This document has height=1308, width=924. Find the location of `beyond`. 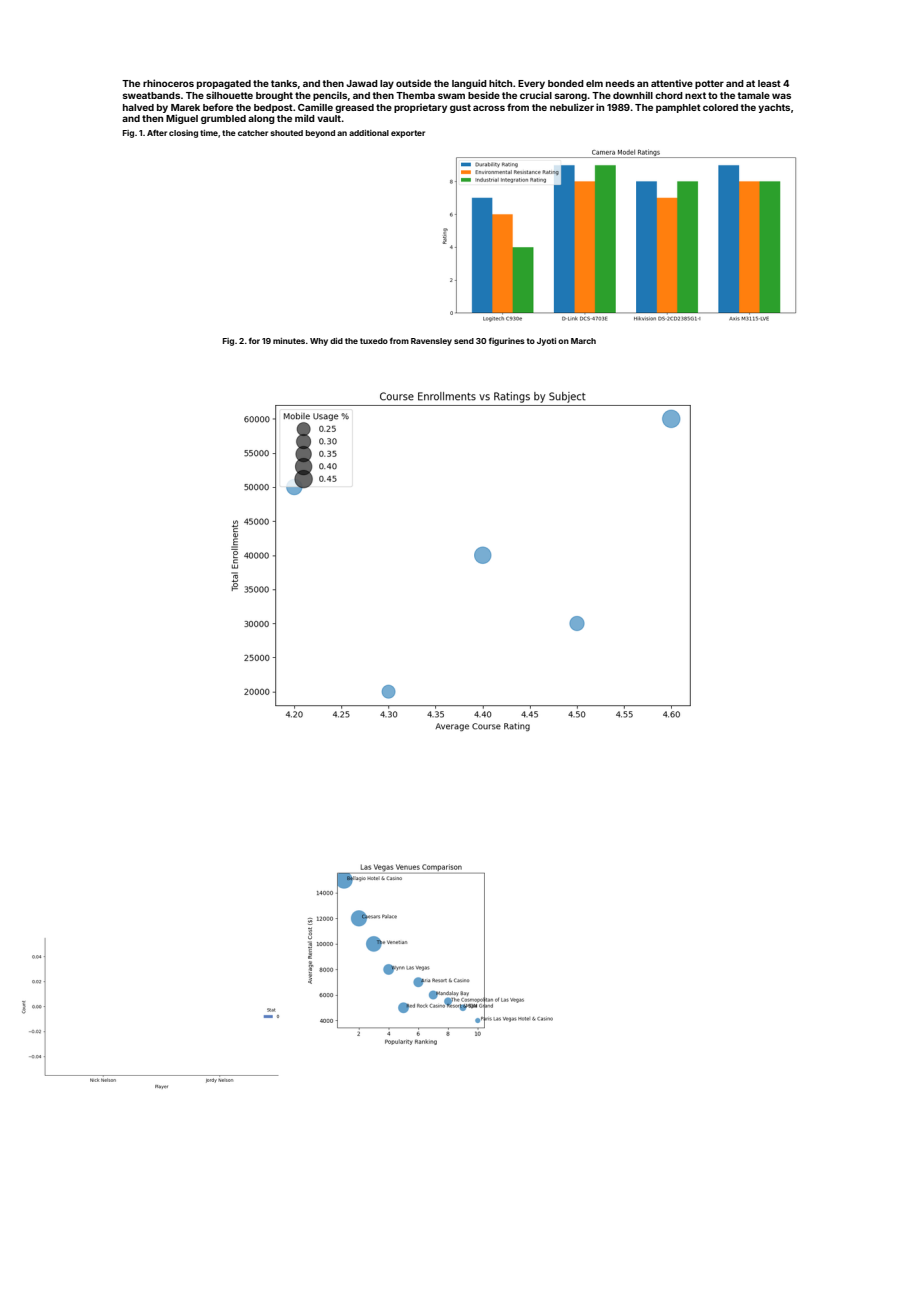

beyond is located at coordinates (320, 134).
